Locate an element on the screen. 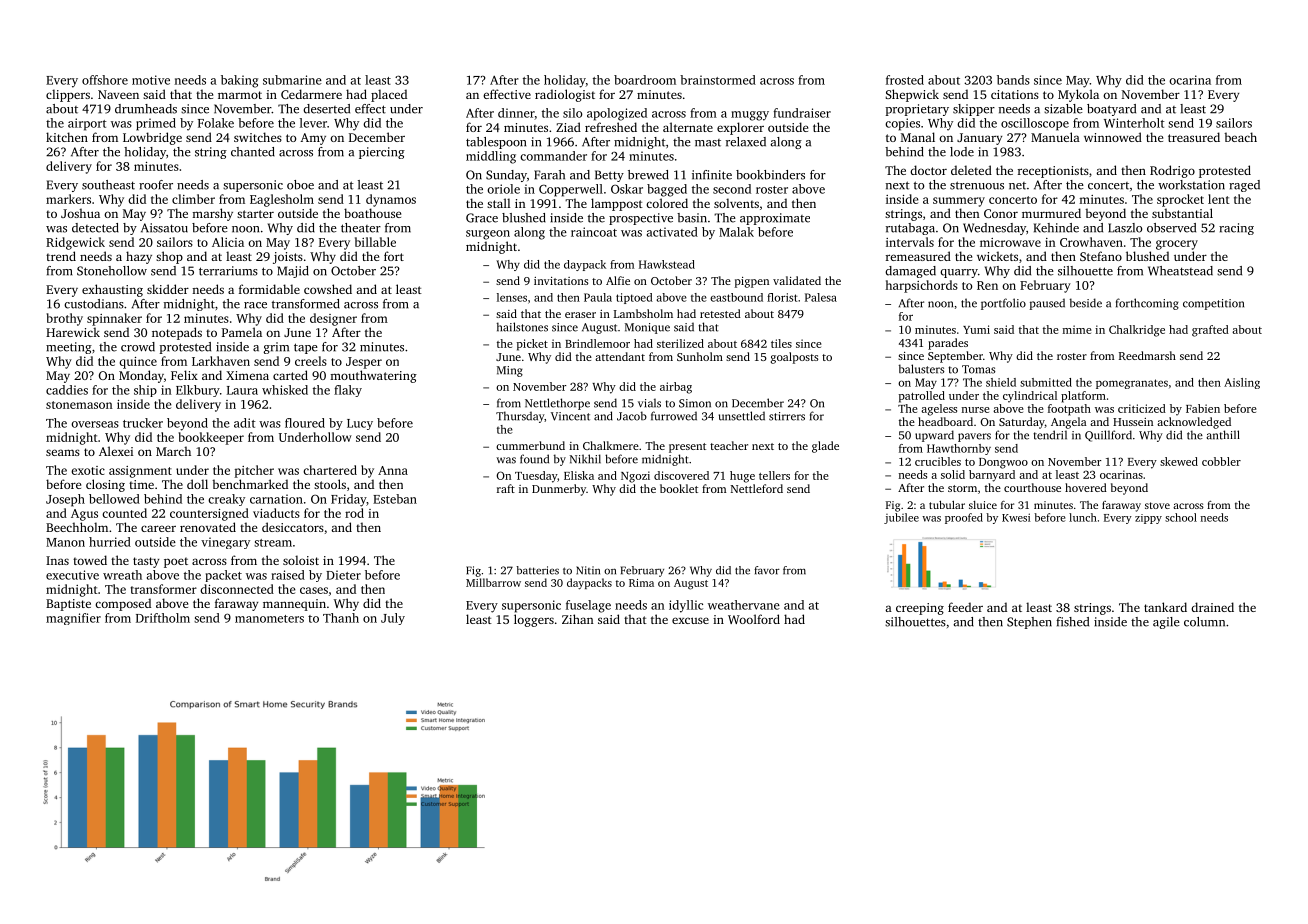 This screenshot has width=1308, height=924. fished is located at coordinates (1072, 622).
